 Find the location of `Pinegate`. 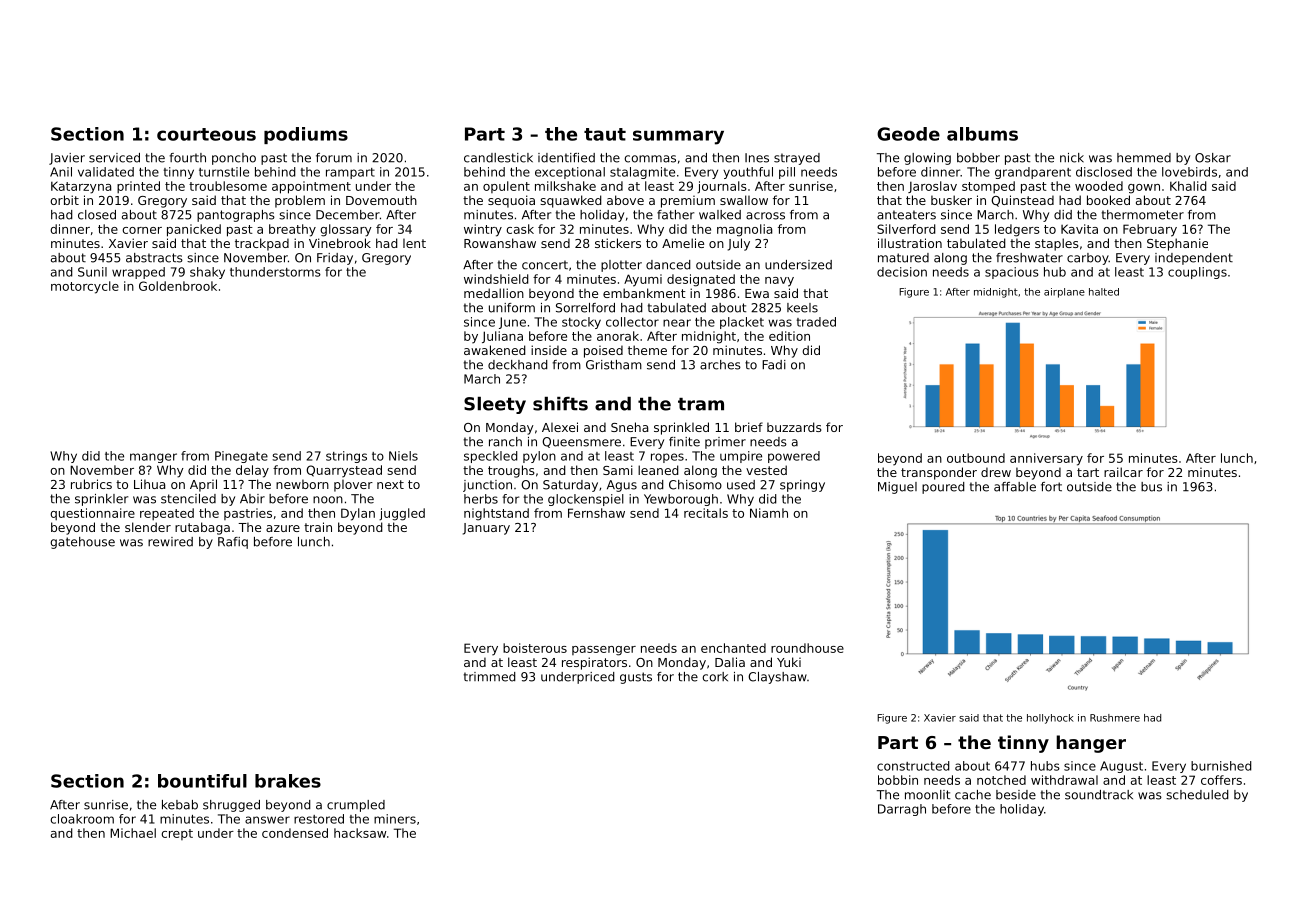

Pinegate is located at coordinates (241, 457).
